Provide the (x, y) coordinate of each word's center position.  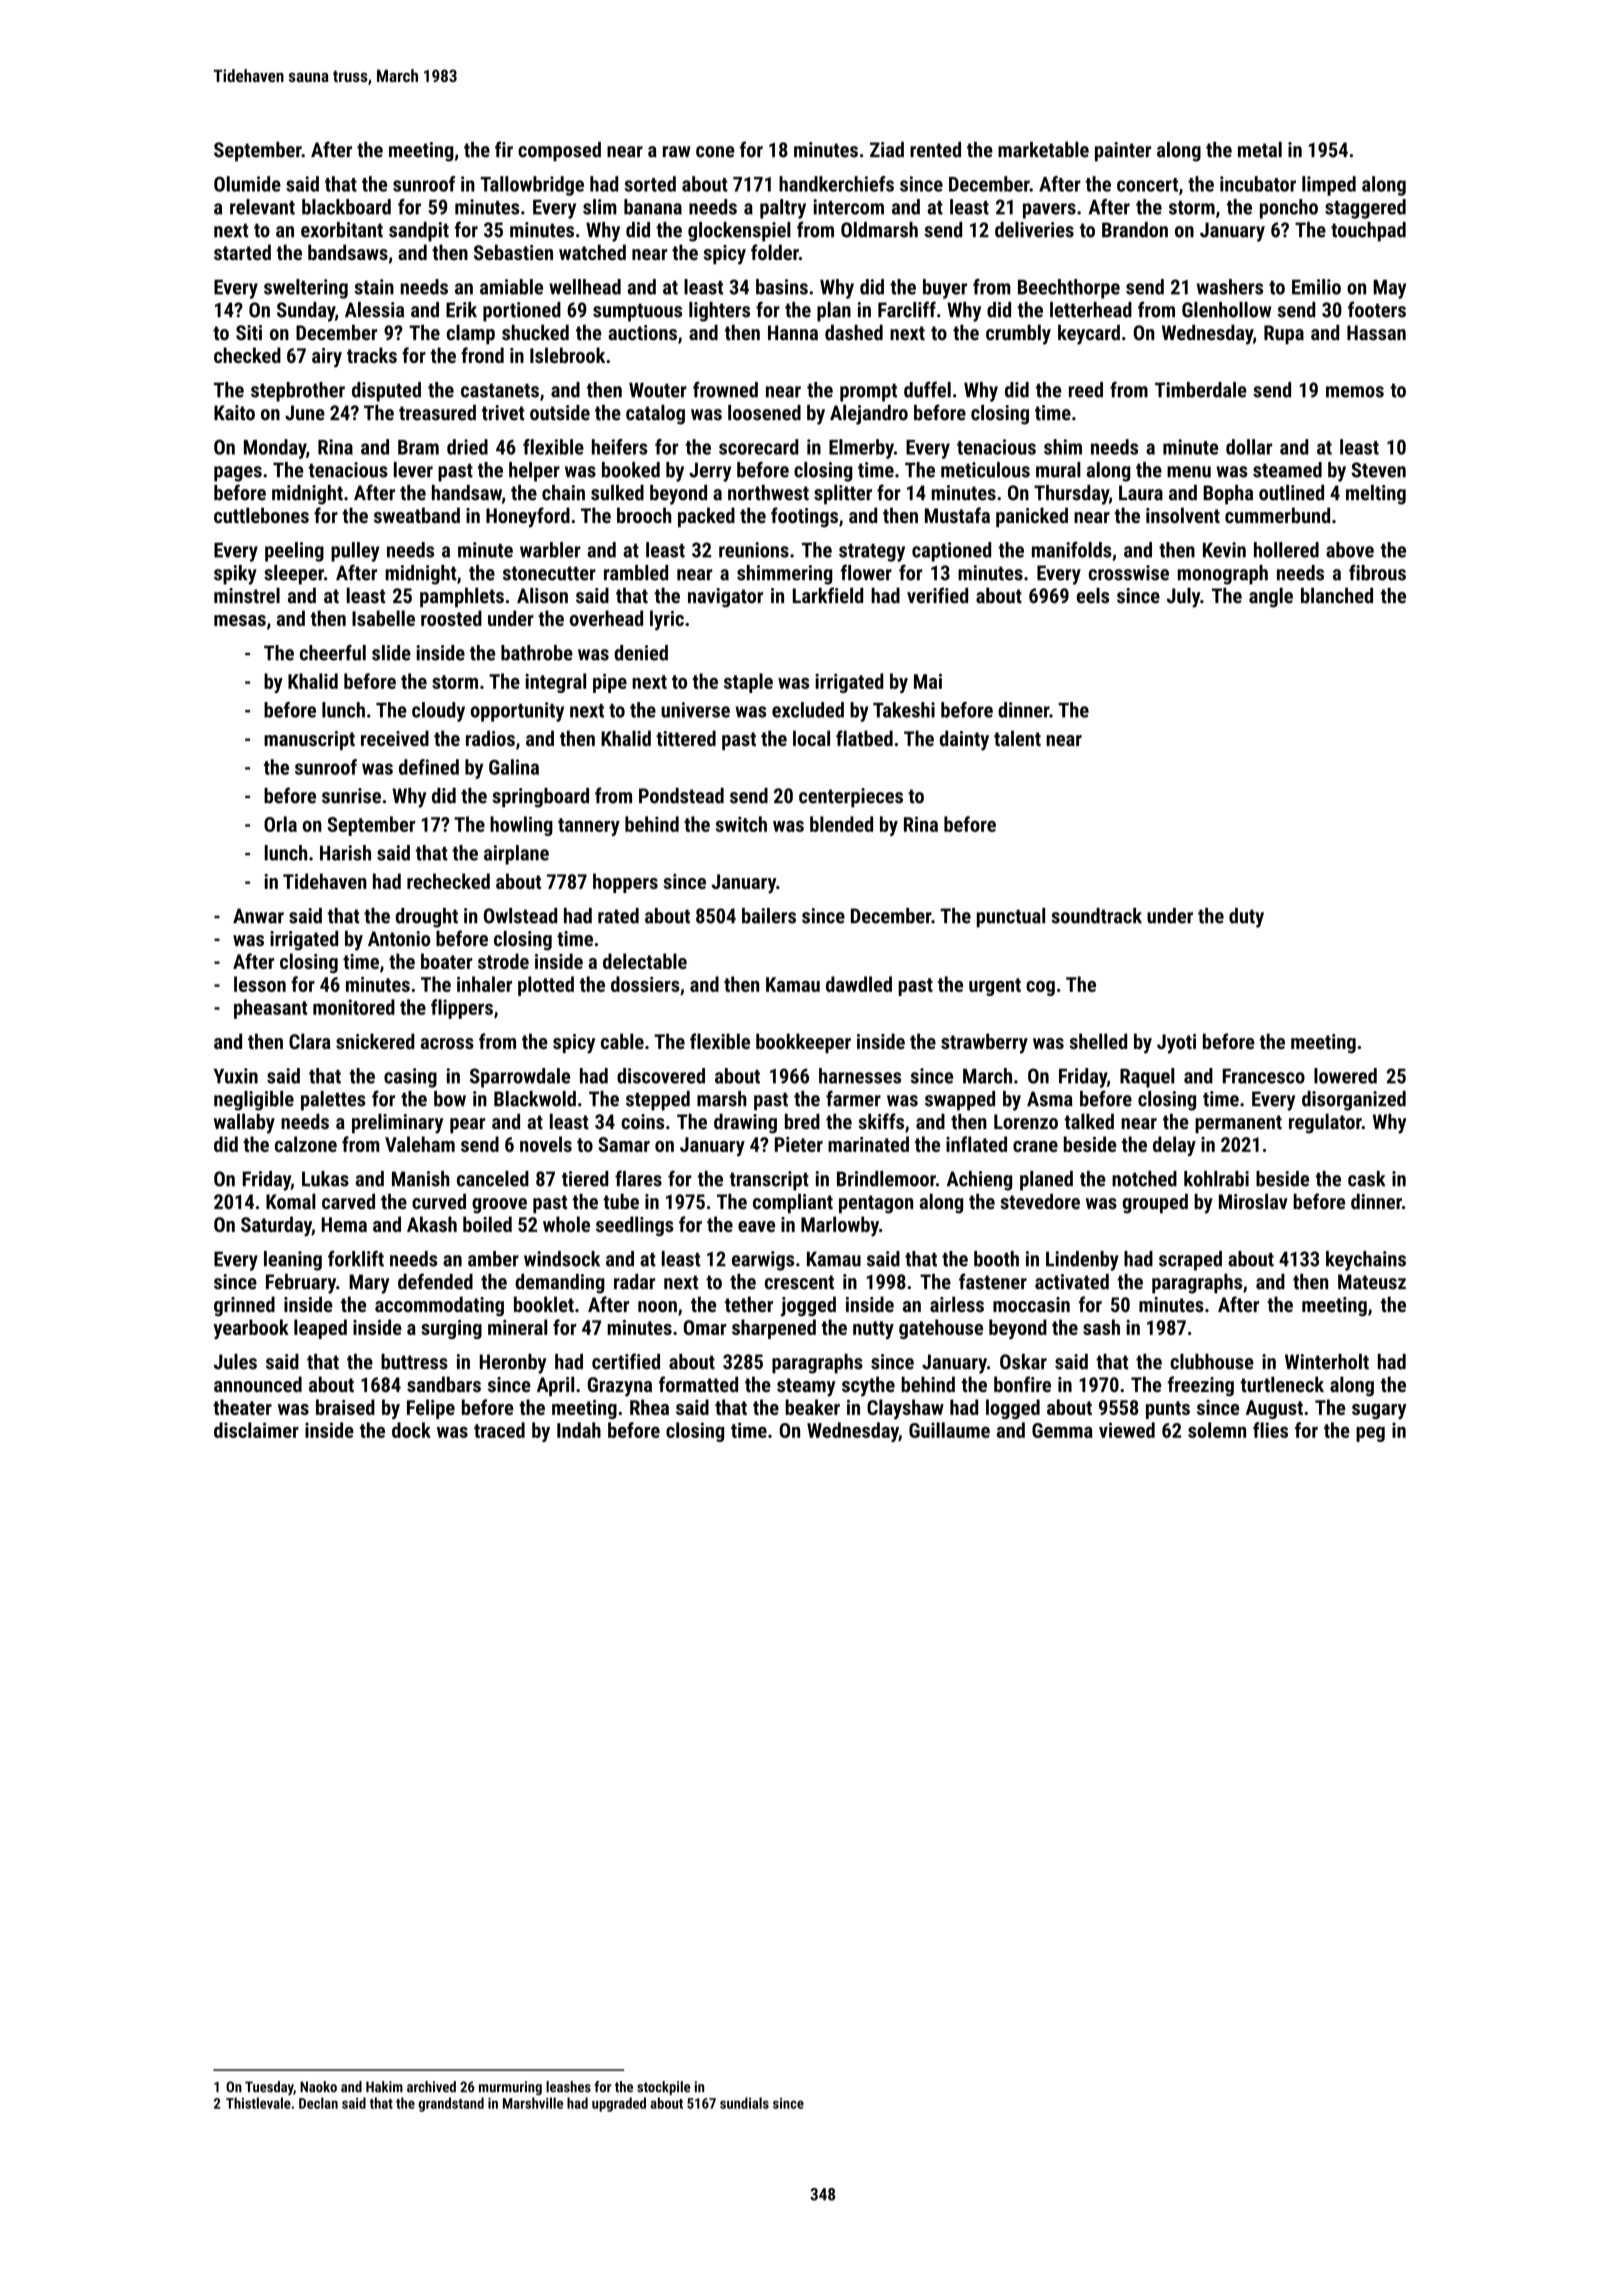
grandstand (451, 2104)
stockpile (663, 2088)
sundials (744, 2103)
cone (715, 152)
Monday (275, 449)
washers (1229, 287)
